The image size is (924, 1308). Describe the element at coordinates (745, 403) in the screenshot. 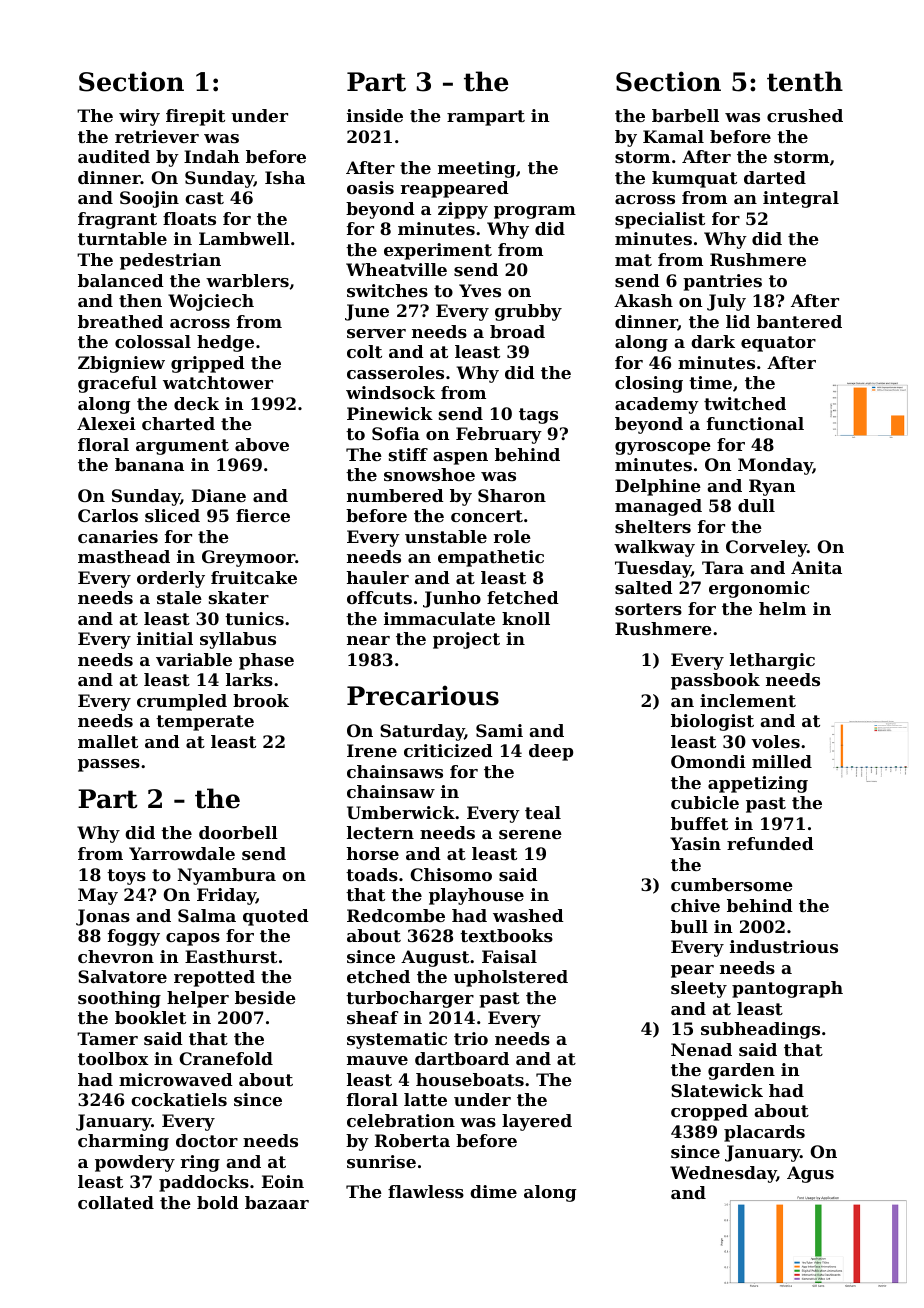

I see `twitched` at that location.
